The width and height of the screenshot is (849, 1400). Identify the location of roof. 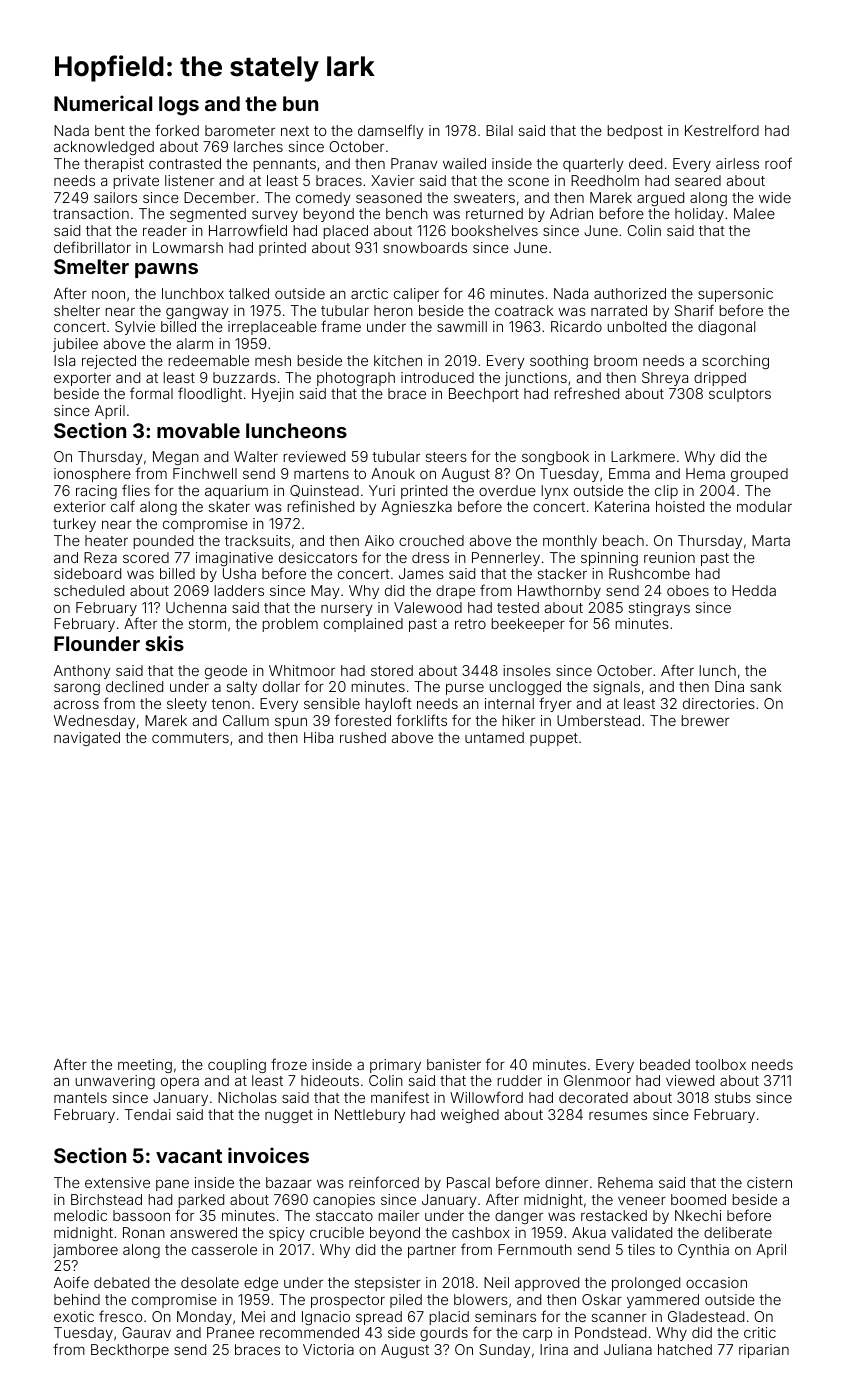
(778, 163).
